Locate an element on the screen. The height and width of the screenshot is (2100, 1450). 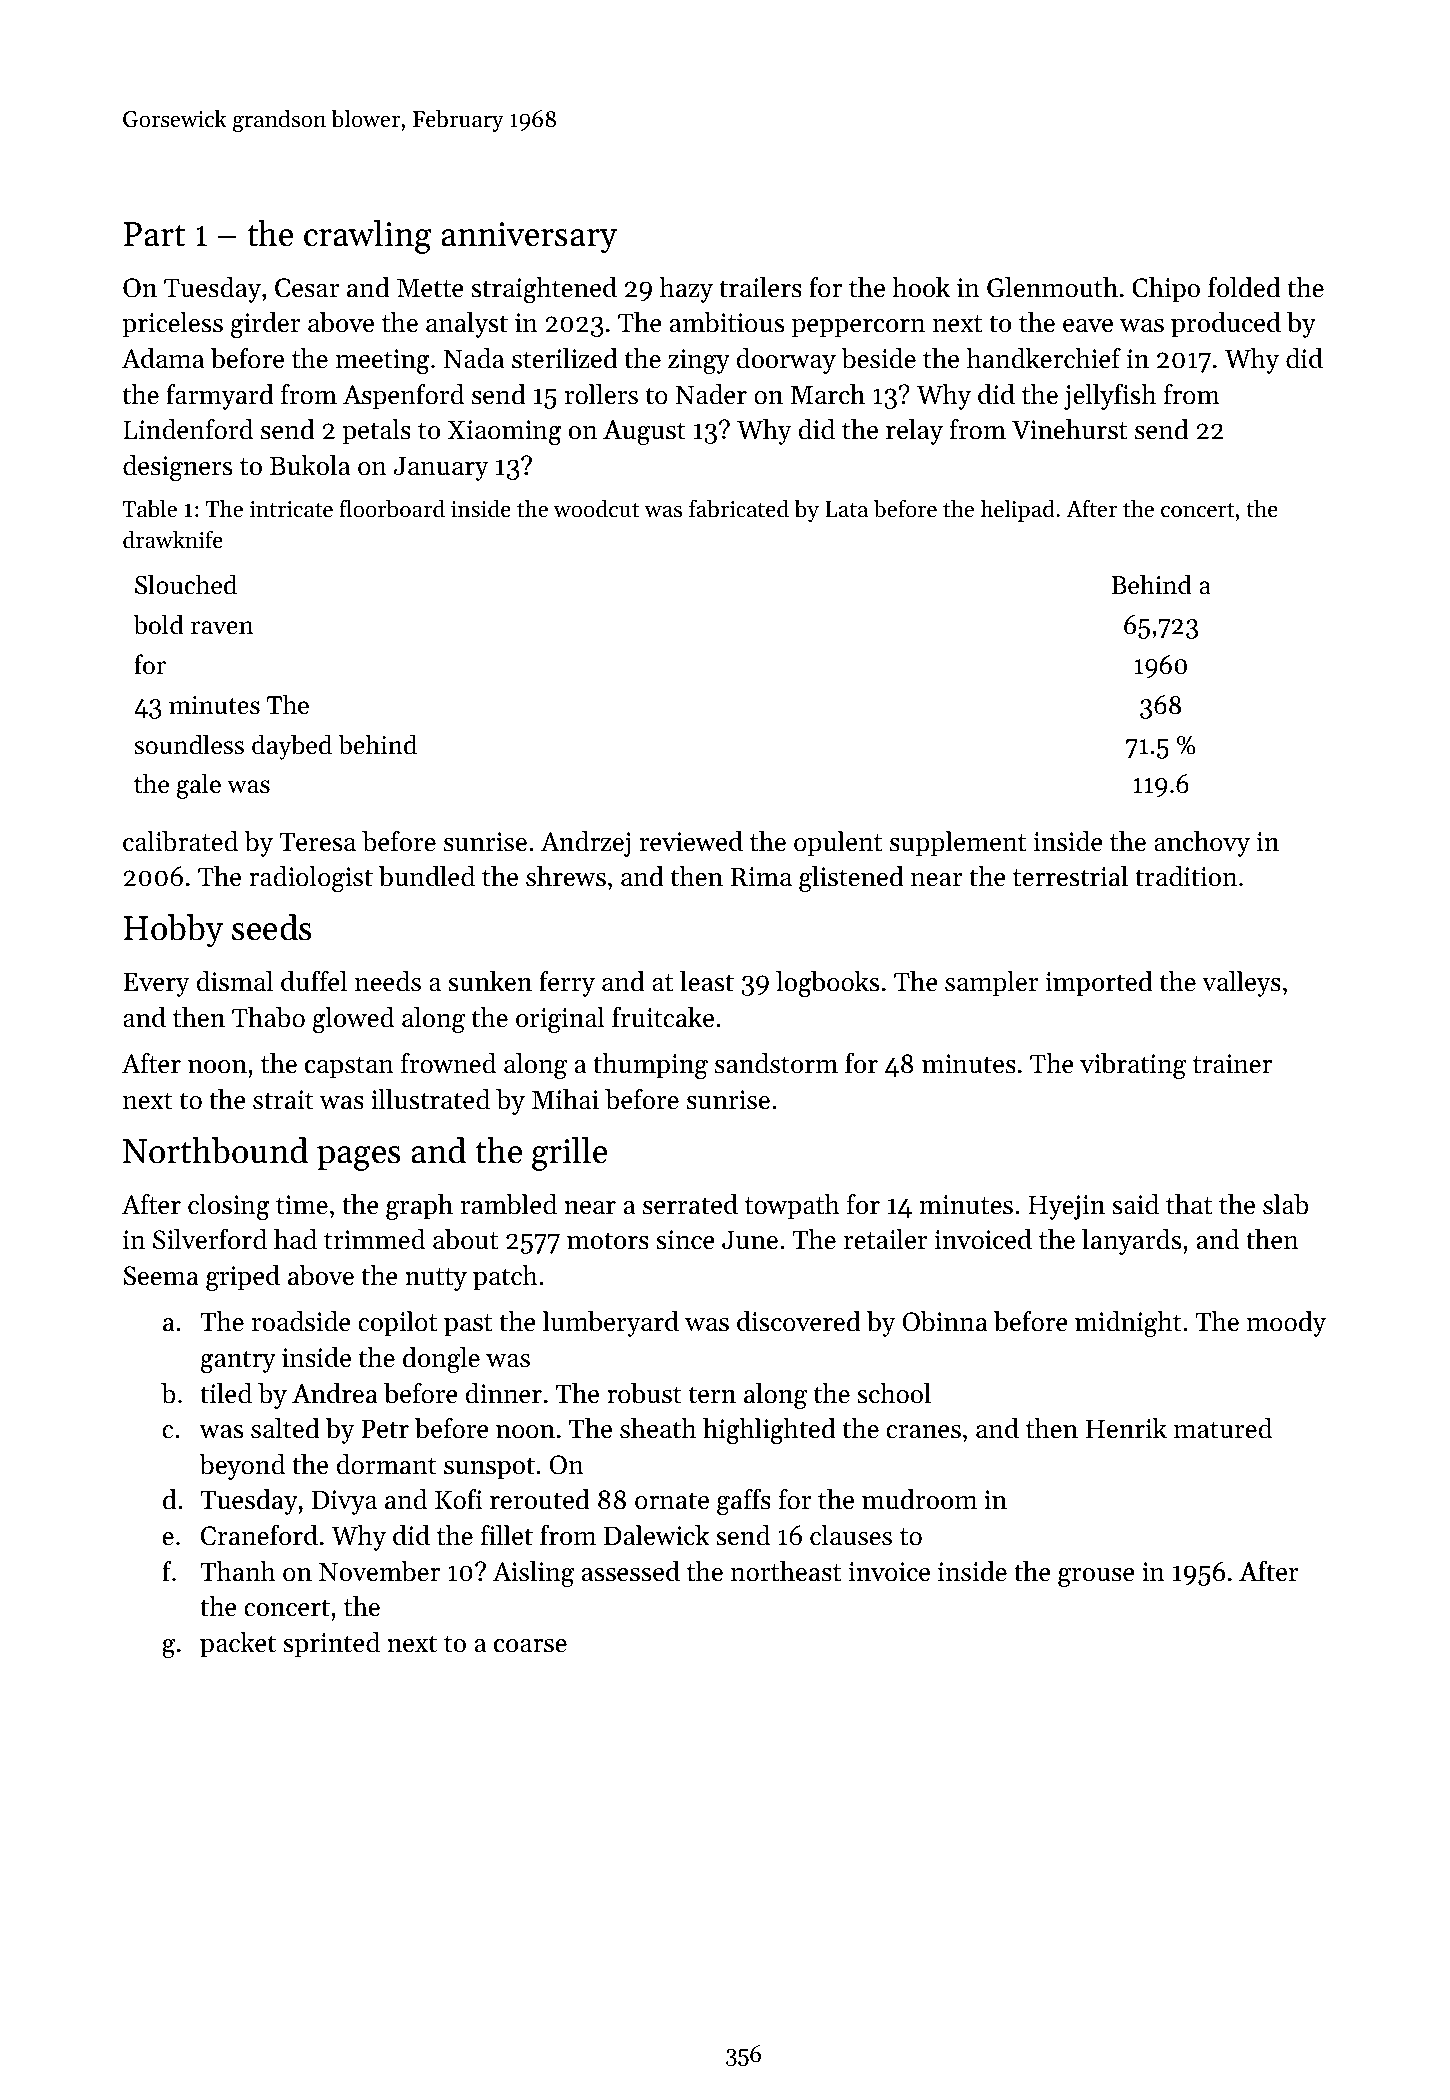
terrestrial is located at coordinates (1070, 876).
